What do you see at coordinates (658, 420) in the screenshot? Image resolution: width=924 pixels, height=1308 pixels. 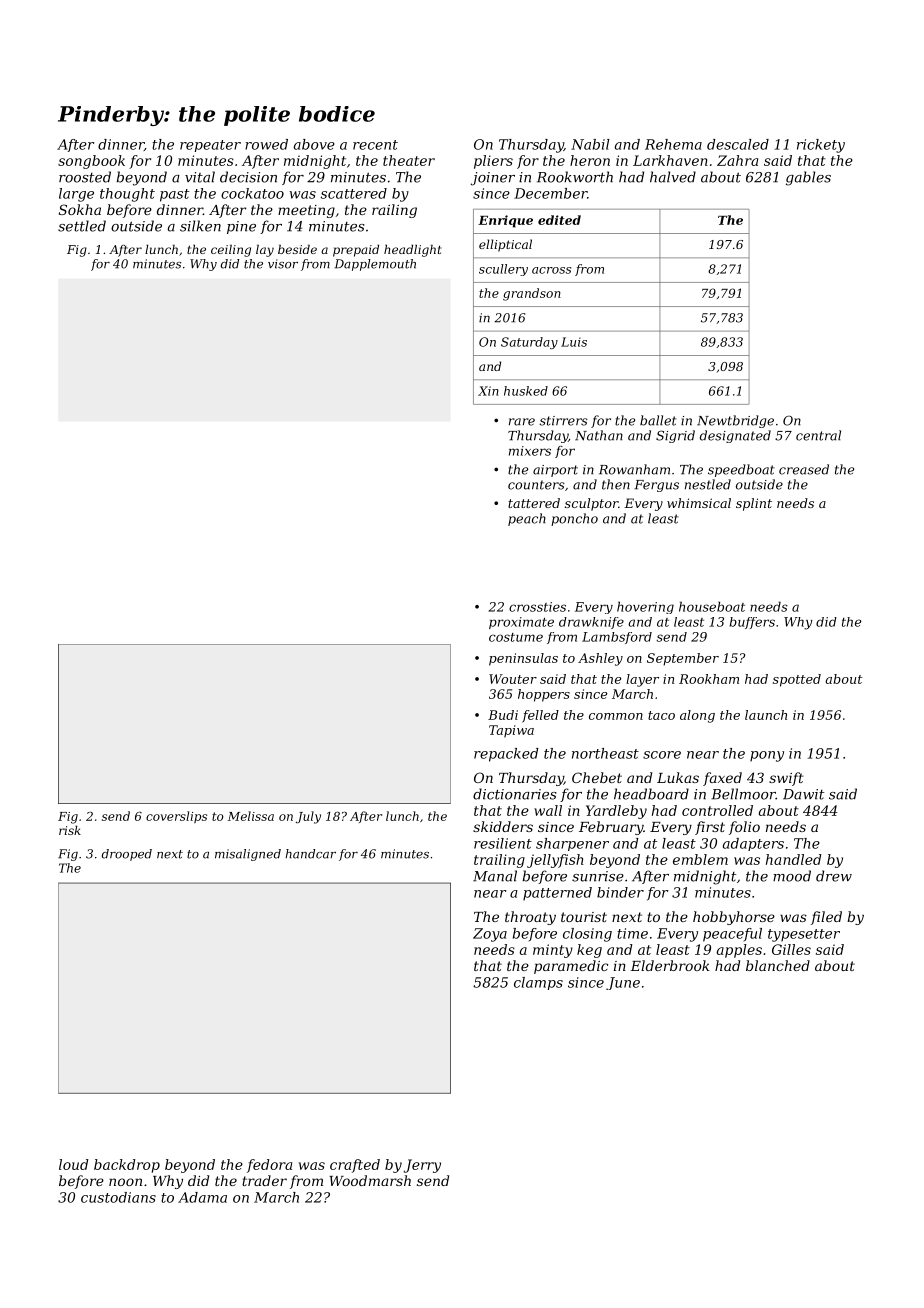 I see `ballet` at bounding box center [658, 420].
